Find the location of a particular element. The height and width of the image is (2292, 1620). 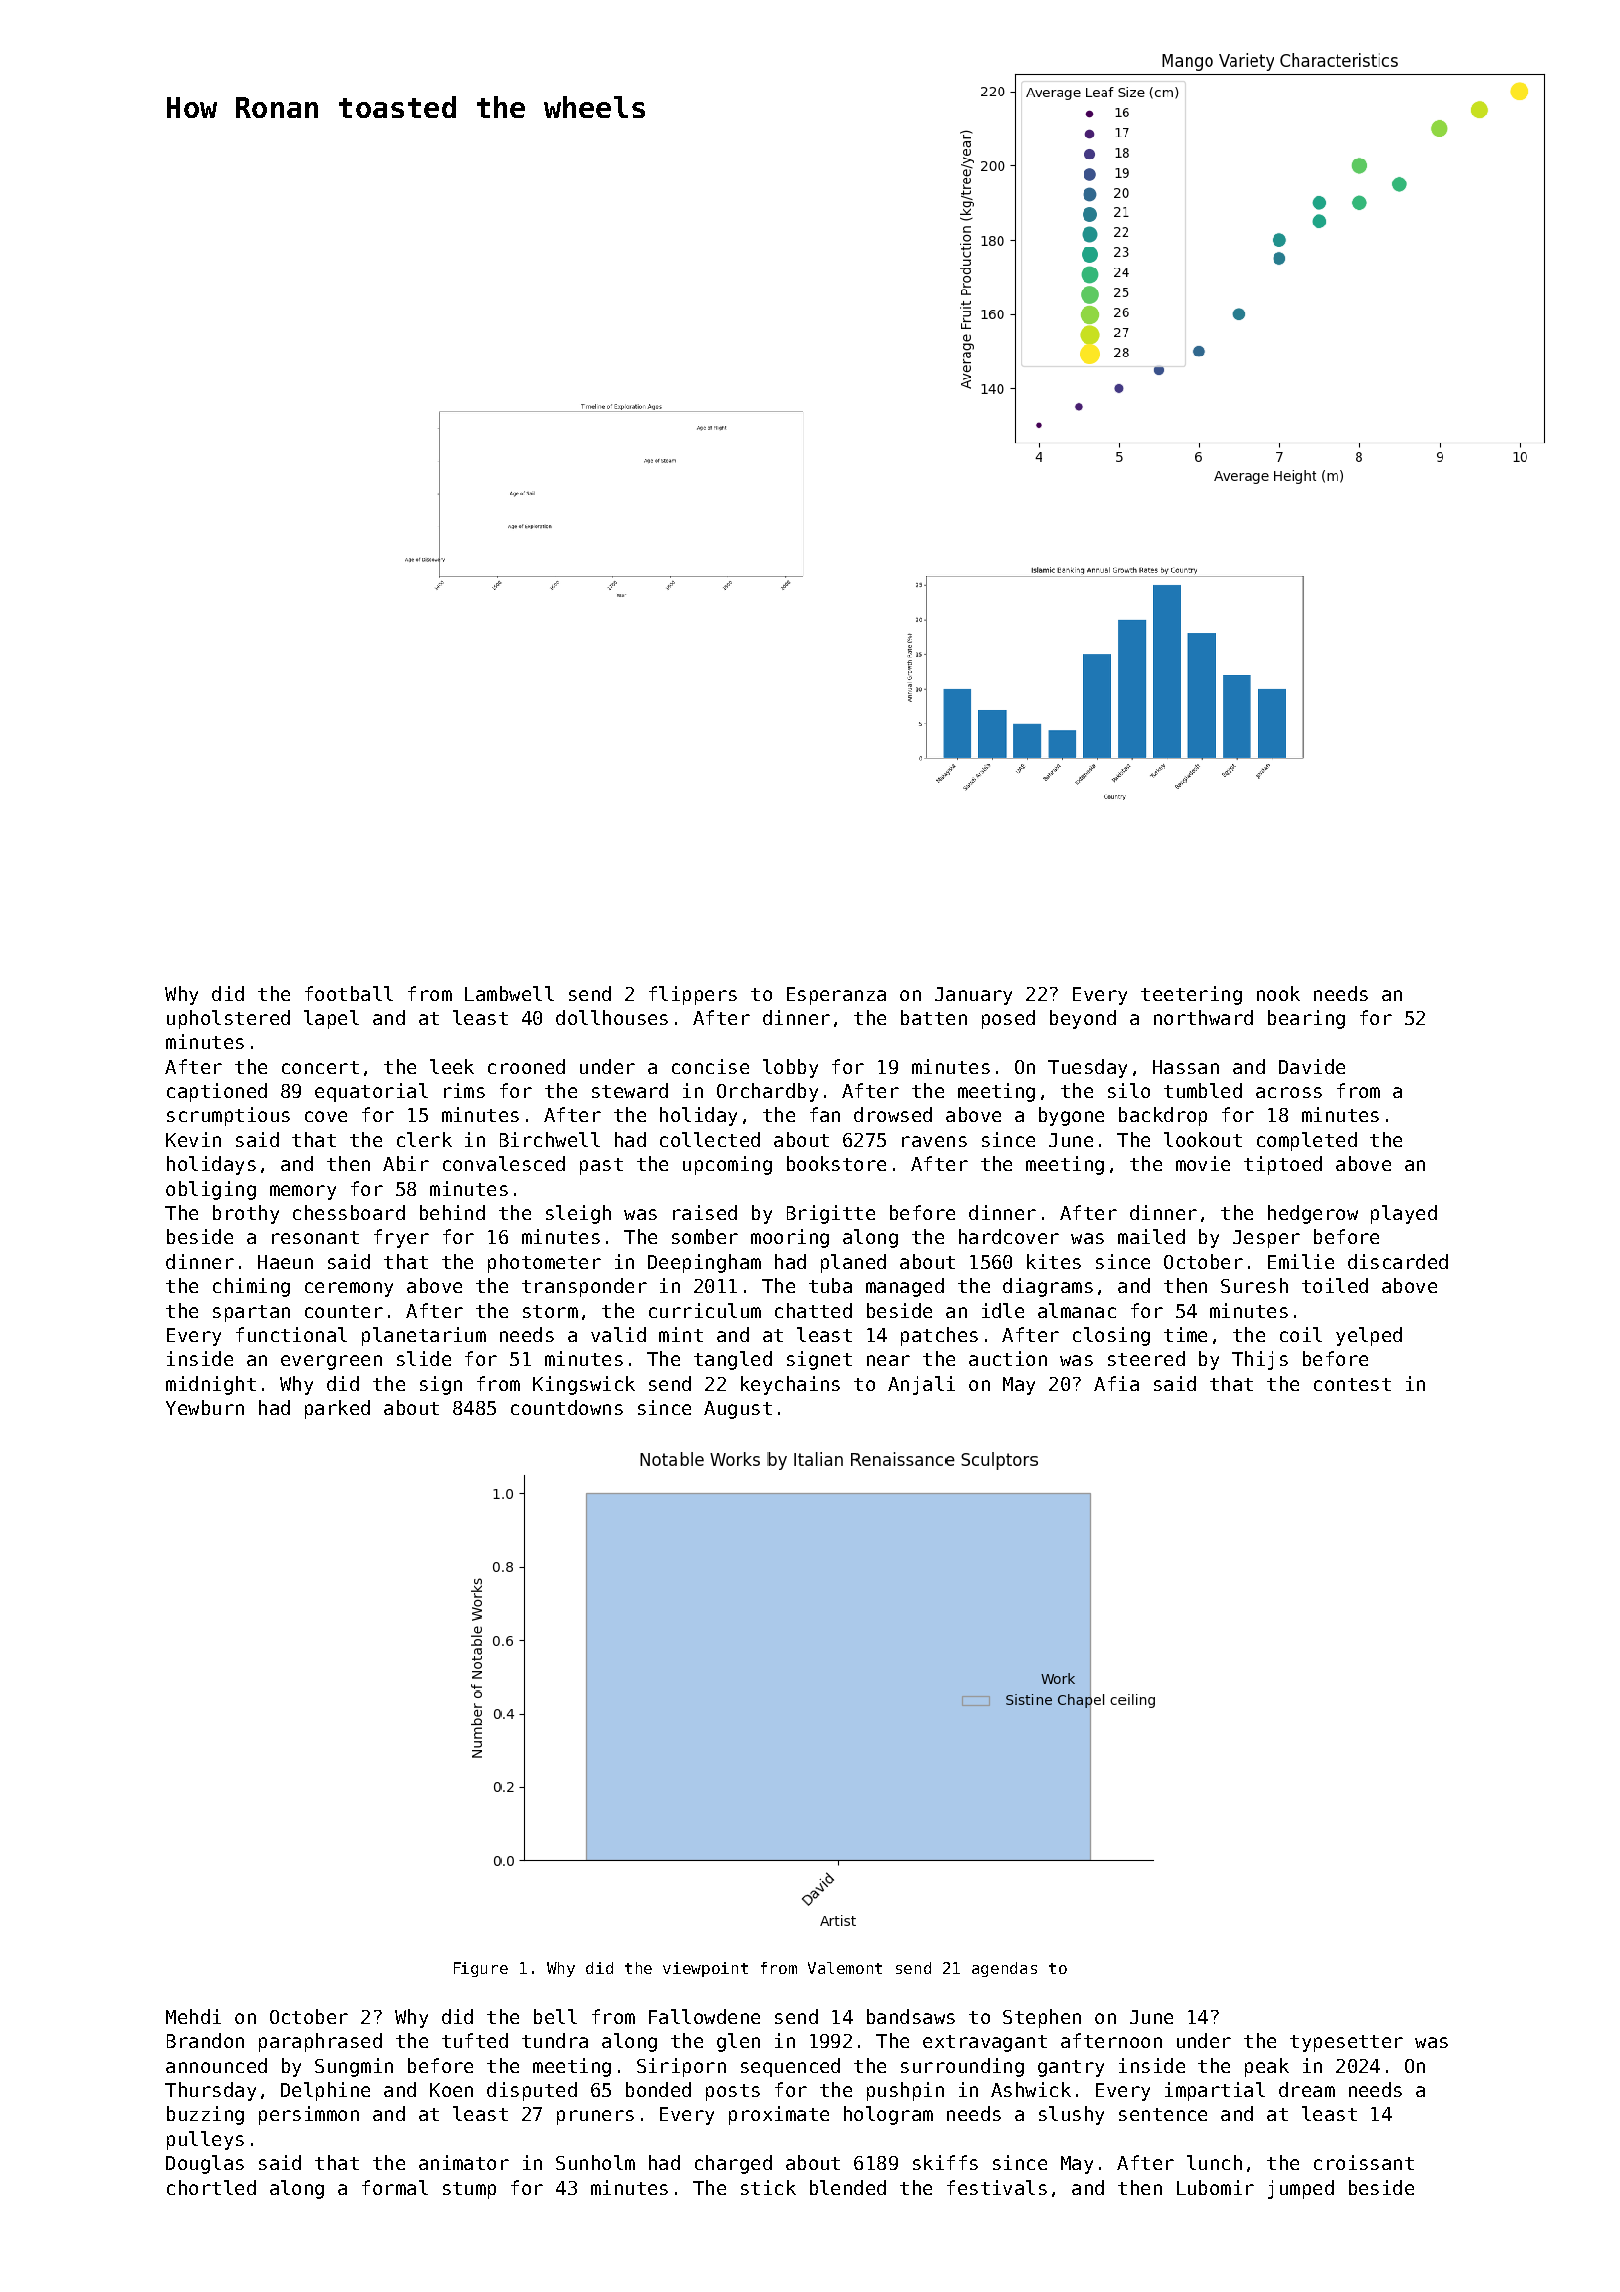

viewpoint is located at coordinates (705, 1969).
